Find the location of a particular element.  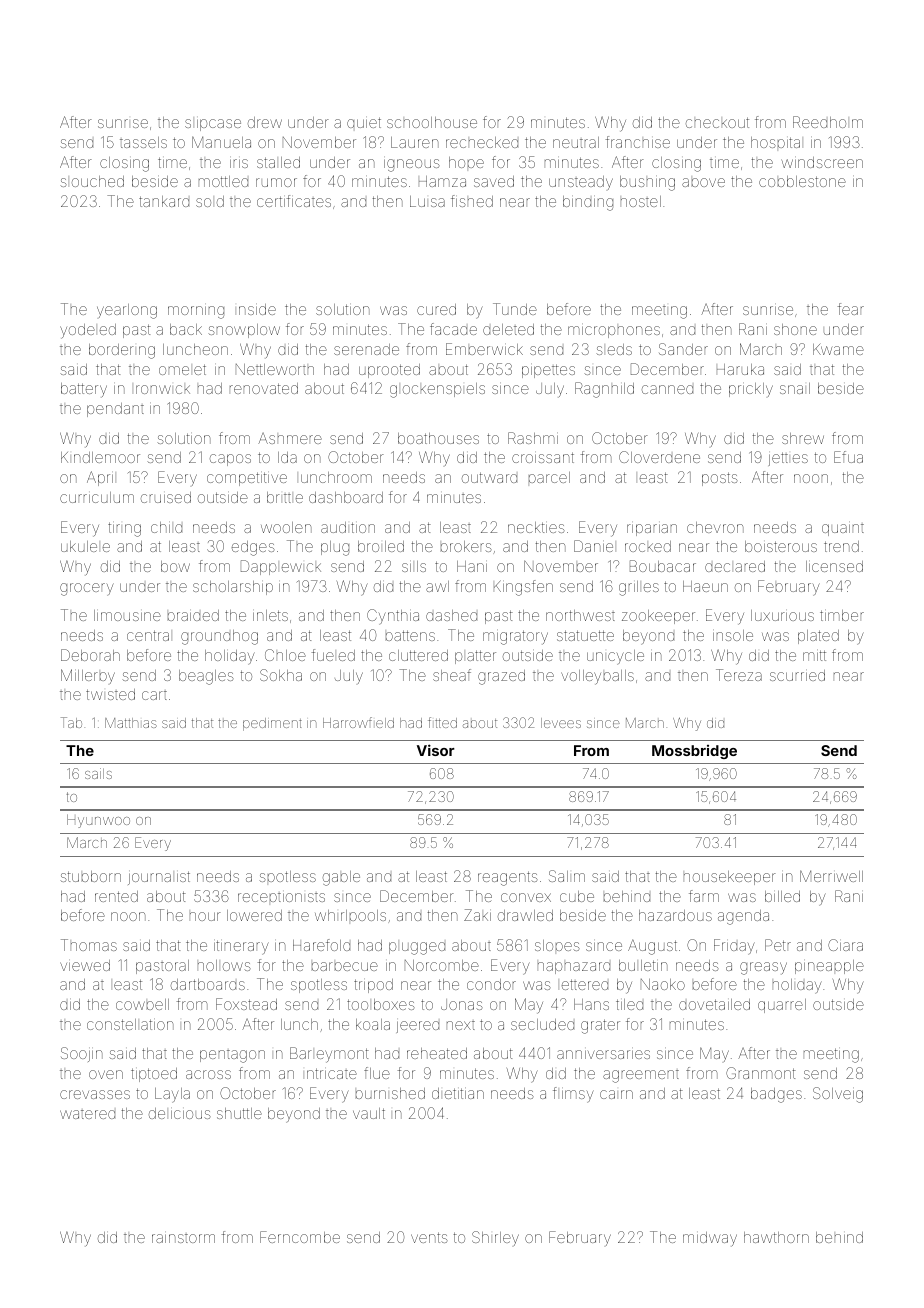

cowbell is located at coordinates (142, 1004).
